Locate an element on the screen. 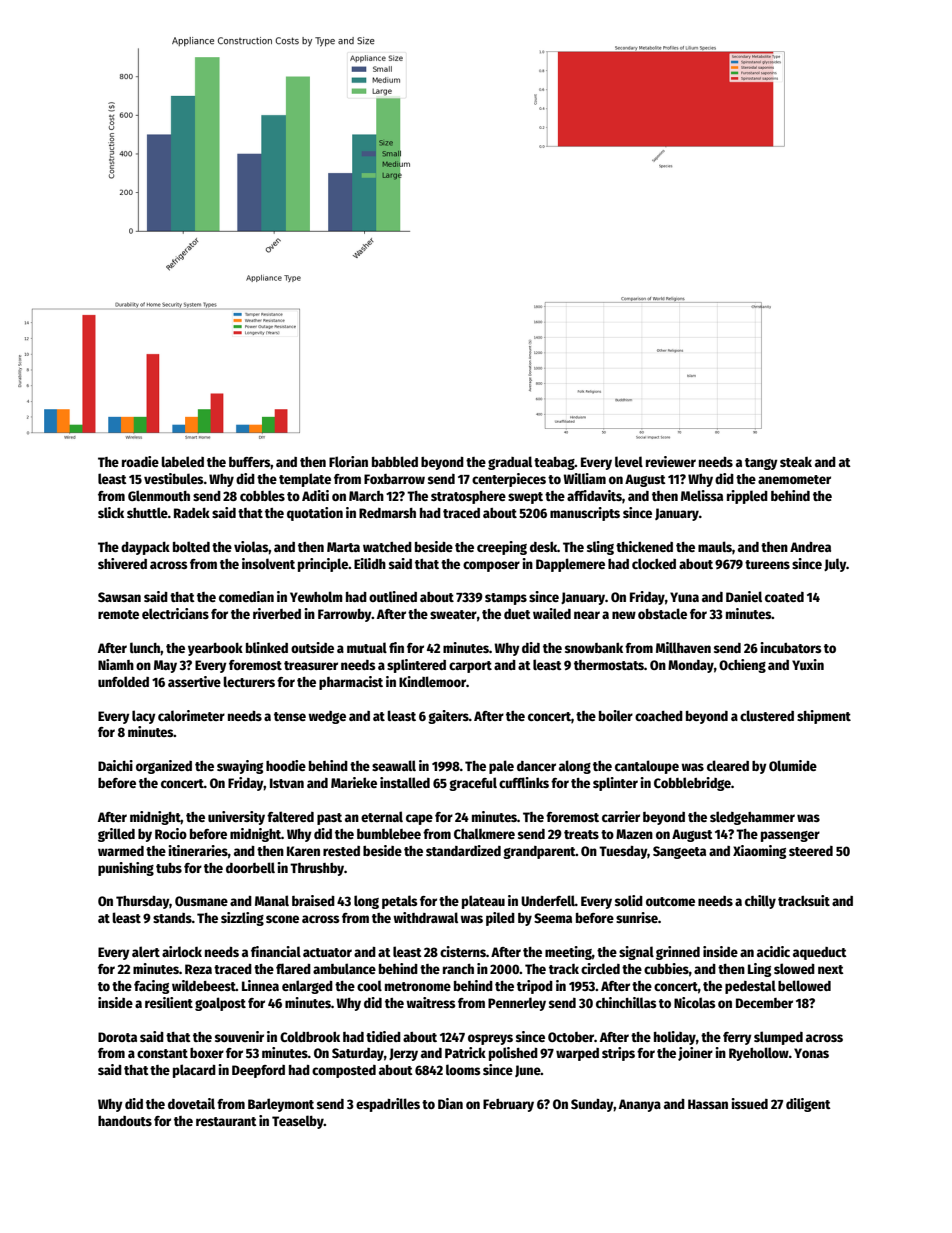 The height and width of the screenshot is (1233, 952). Rocio is located at coordinates (171, 833).
